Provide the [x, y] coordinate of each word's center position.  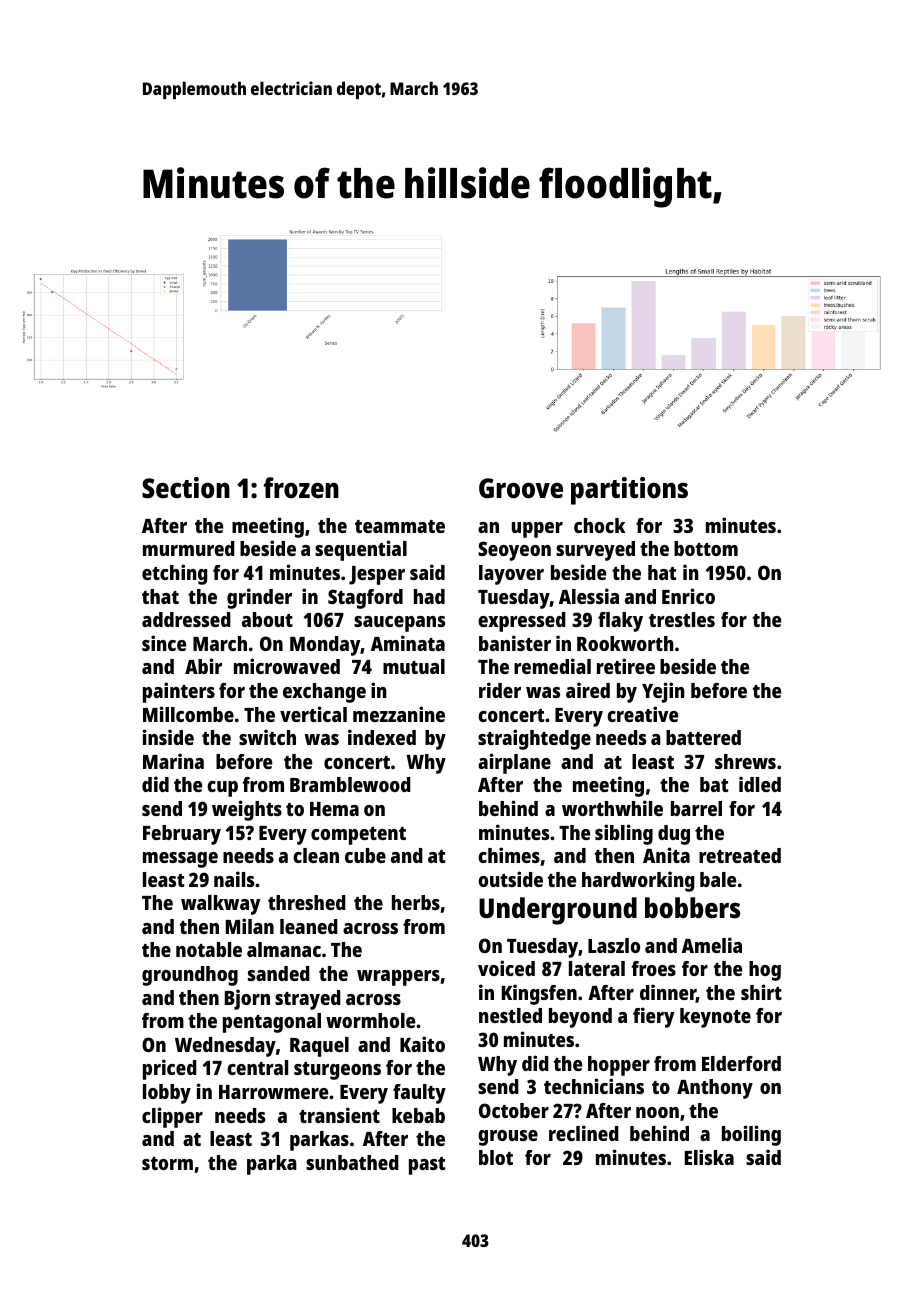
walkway [220, 905]
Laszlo [614, 945]
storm [167, 1163]
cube [365, 855]
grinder [259, 598]
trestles [682, 619]
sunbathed [352, 1162]
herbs [416, 902]
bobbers [692, 907]
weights [247, 810]
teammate [400, 526]
